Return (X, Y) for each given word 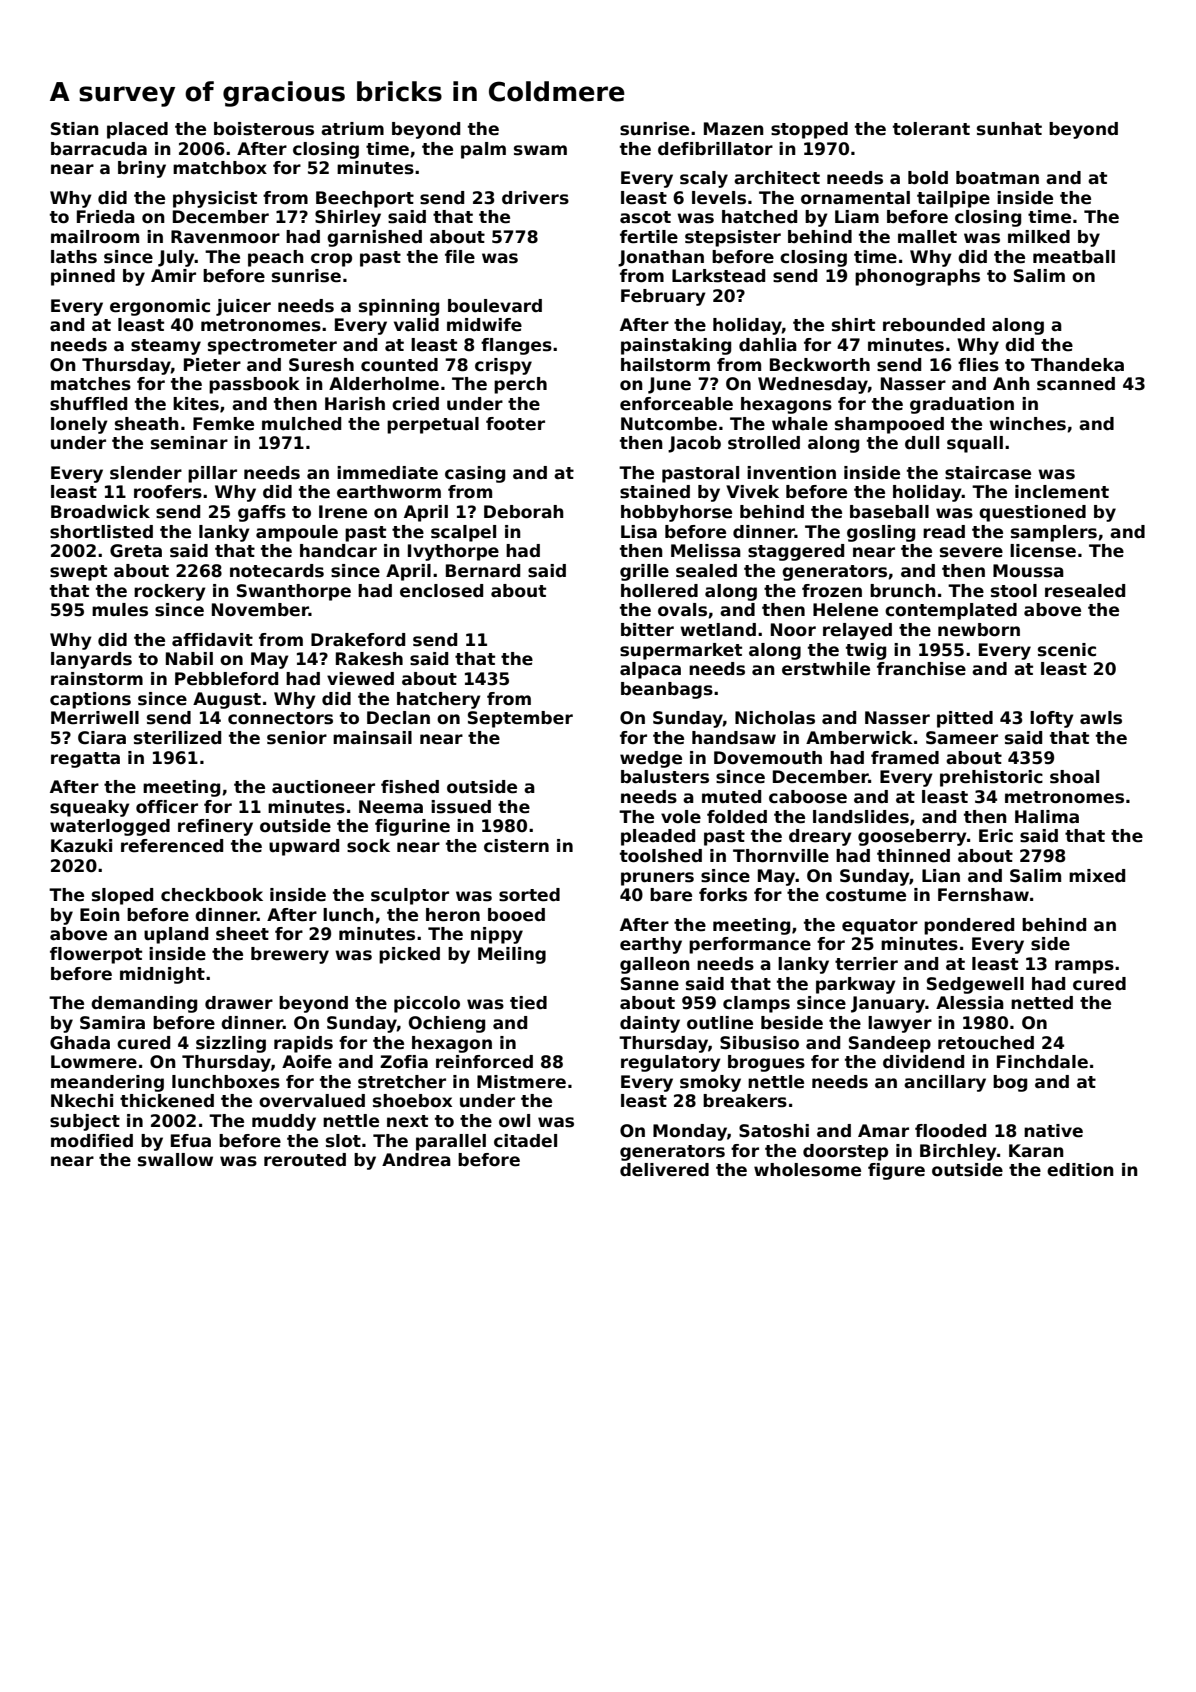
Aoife (307, 1062)
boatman (997, 178)
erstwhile (826, 669)
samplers (1054, 533)
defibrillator (715, 149)
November (260, 610)
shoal (1074, 777)
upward (304, 847)
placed (137, 130)
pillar (212, 474)
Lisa (639, 532)
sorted (529, 895)
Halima (1047, 817)
